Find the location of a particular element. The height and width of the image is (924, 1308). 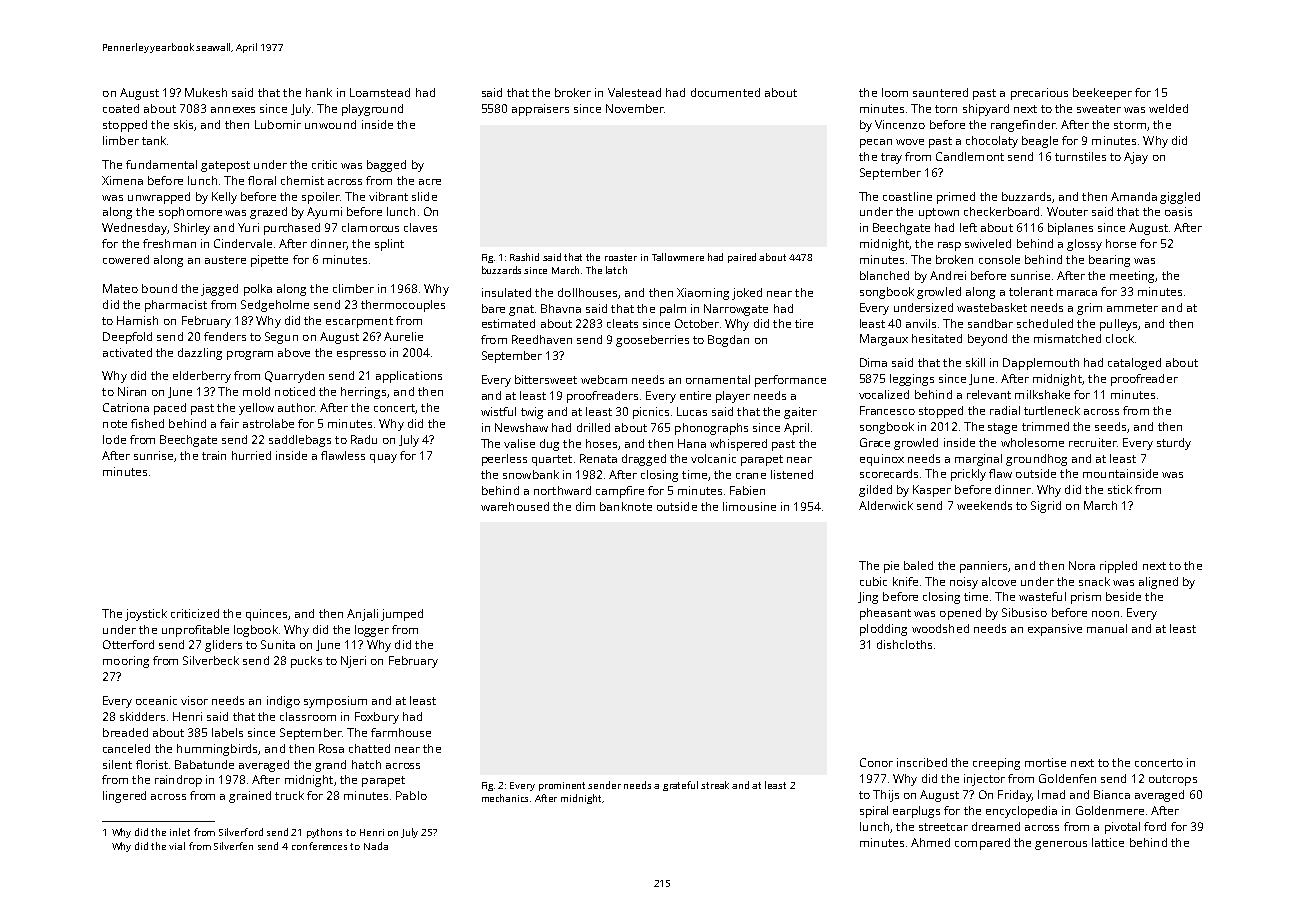

indigo is located at coordinates (283, 702).
